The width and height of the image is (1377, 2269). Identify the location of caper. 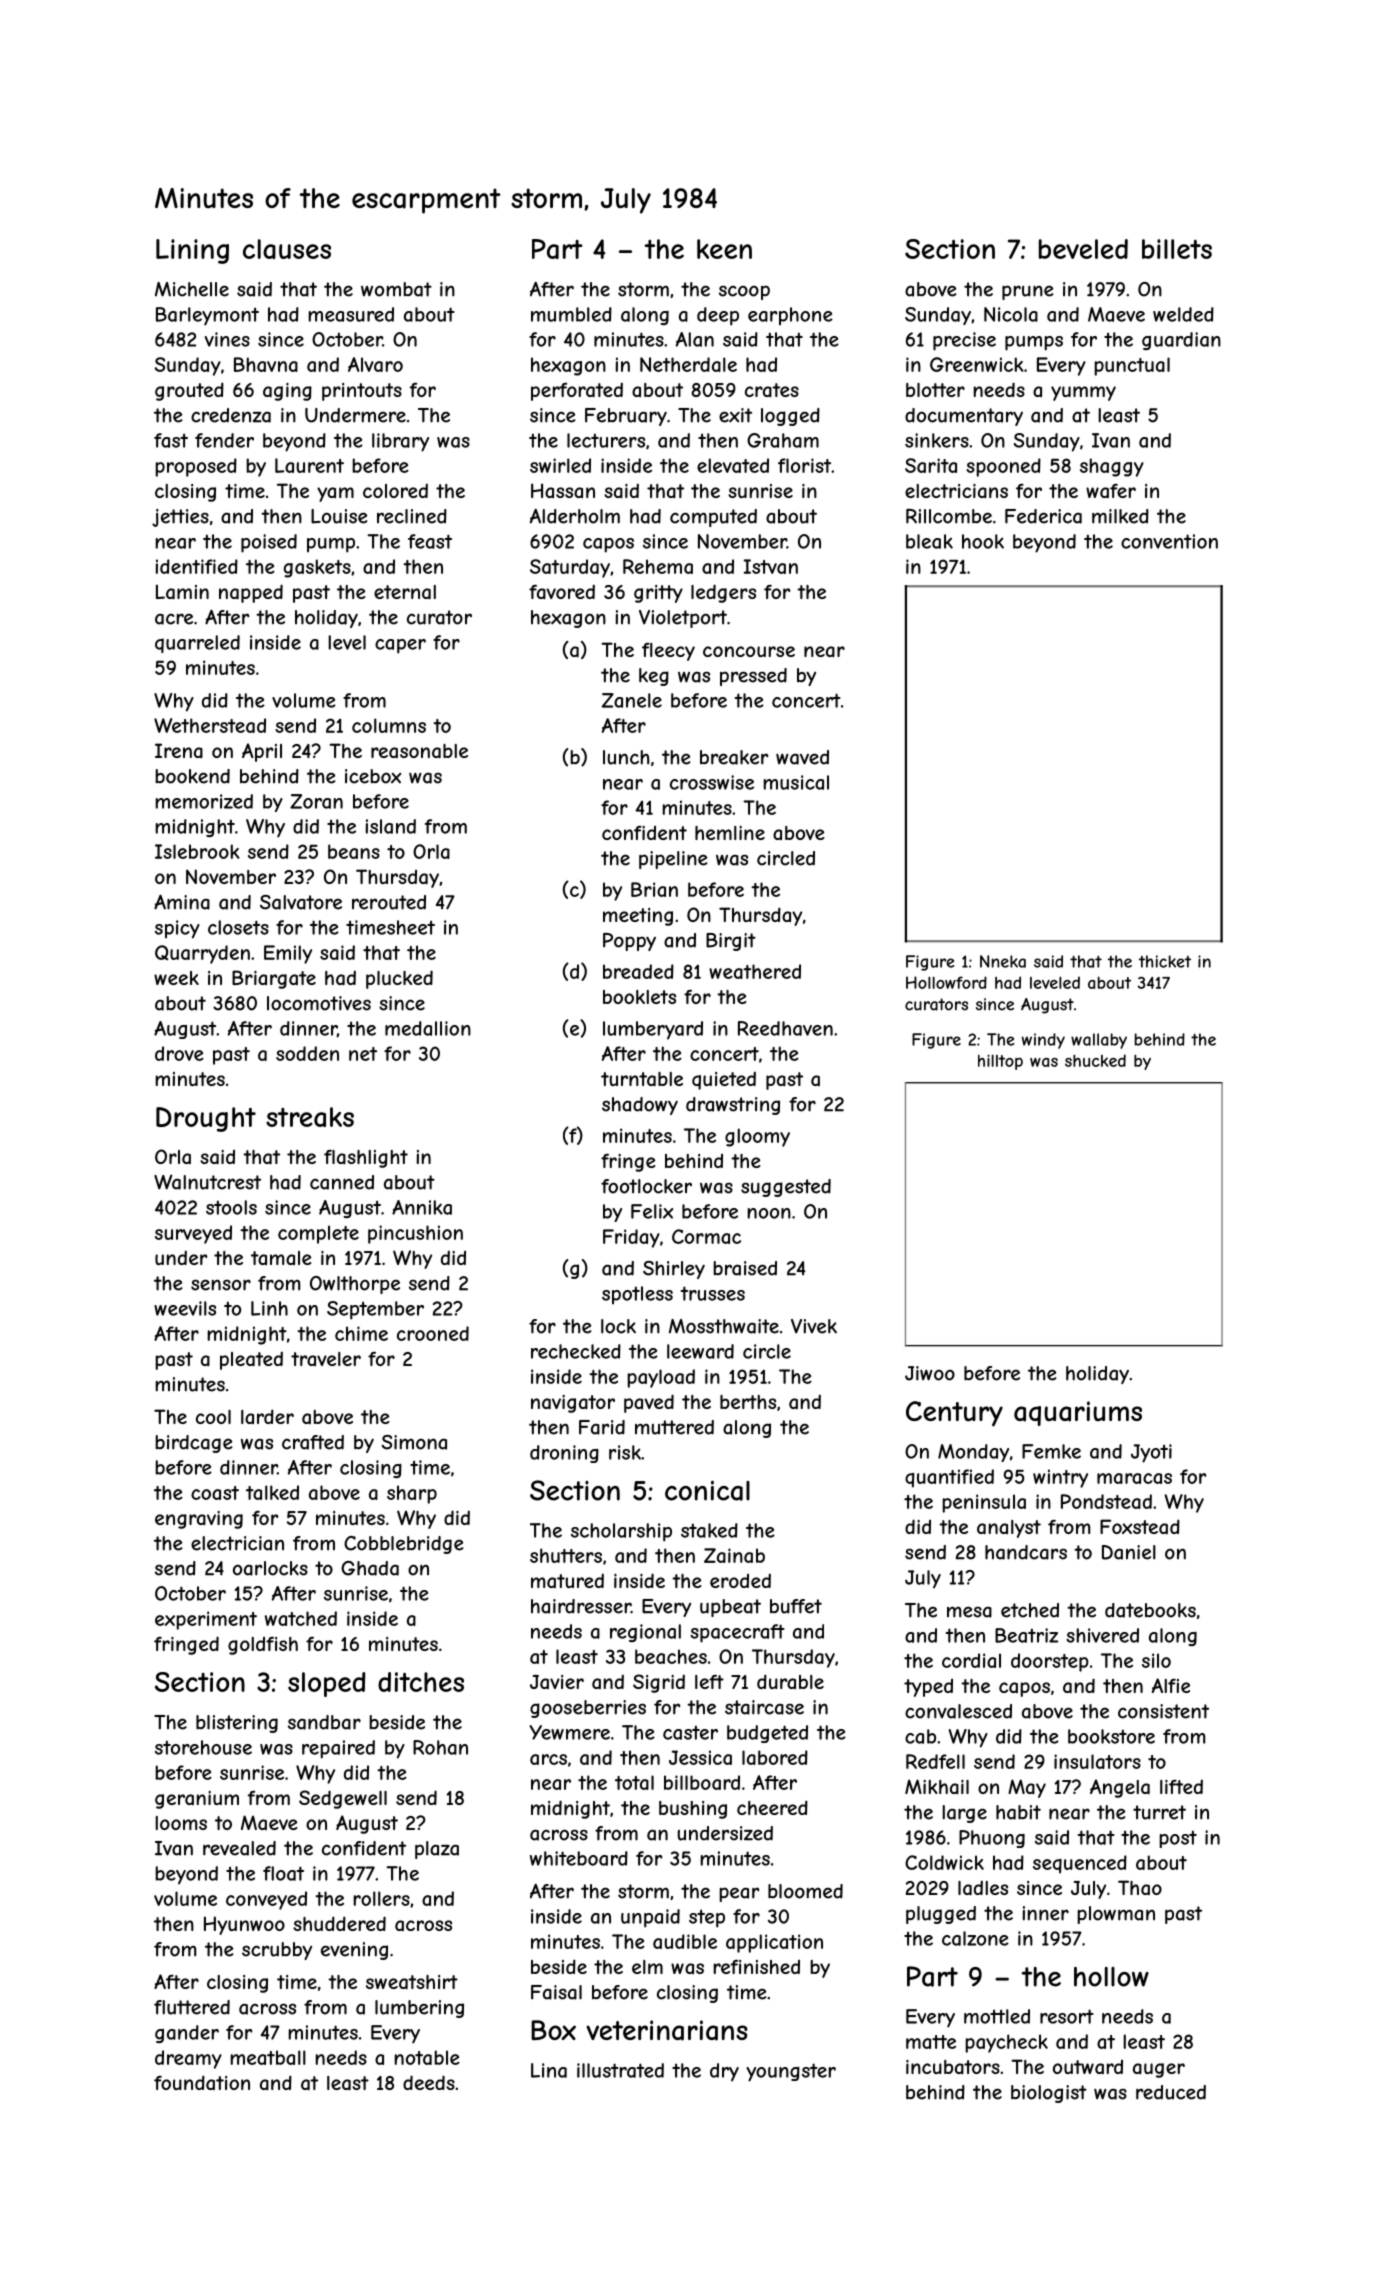
(400, 646).
